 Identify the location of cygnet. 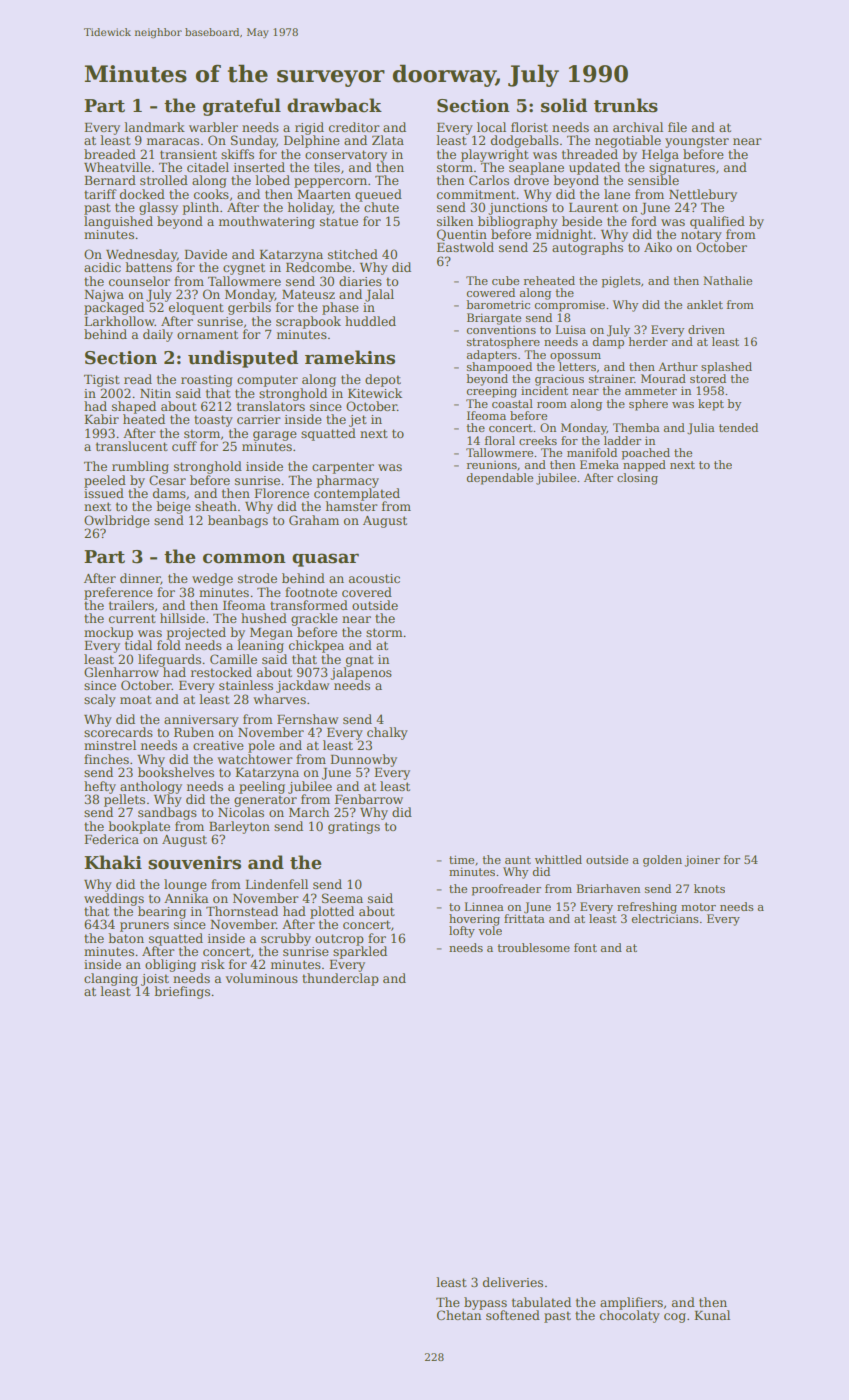
(244, 269).
